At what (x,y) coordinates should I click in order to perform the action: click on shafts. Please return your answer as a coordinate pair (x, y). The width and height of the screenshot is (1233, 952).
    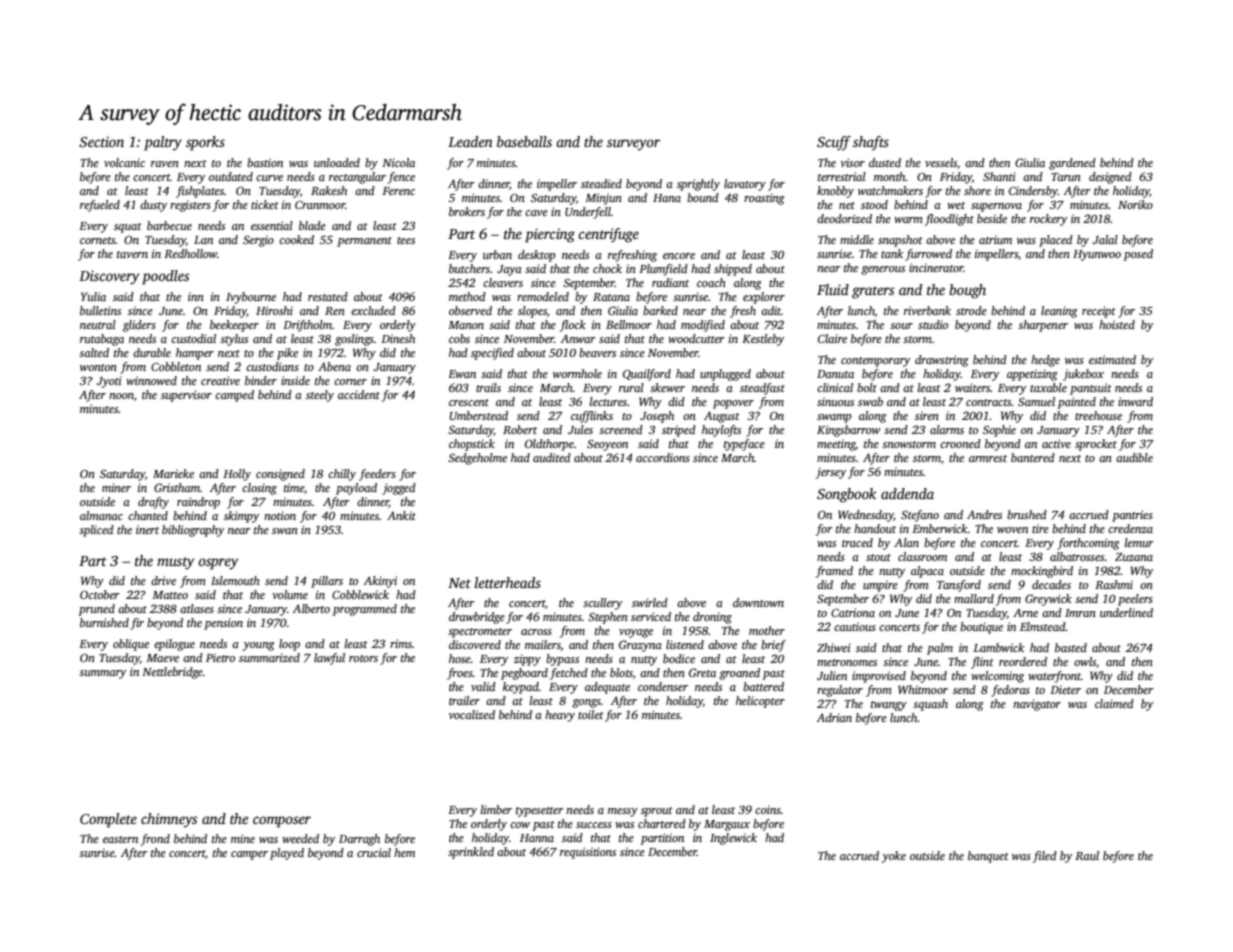
    Looking at the image, I should click on (871, 143).
